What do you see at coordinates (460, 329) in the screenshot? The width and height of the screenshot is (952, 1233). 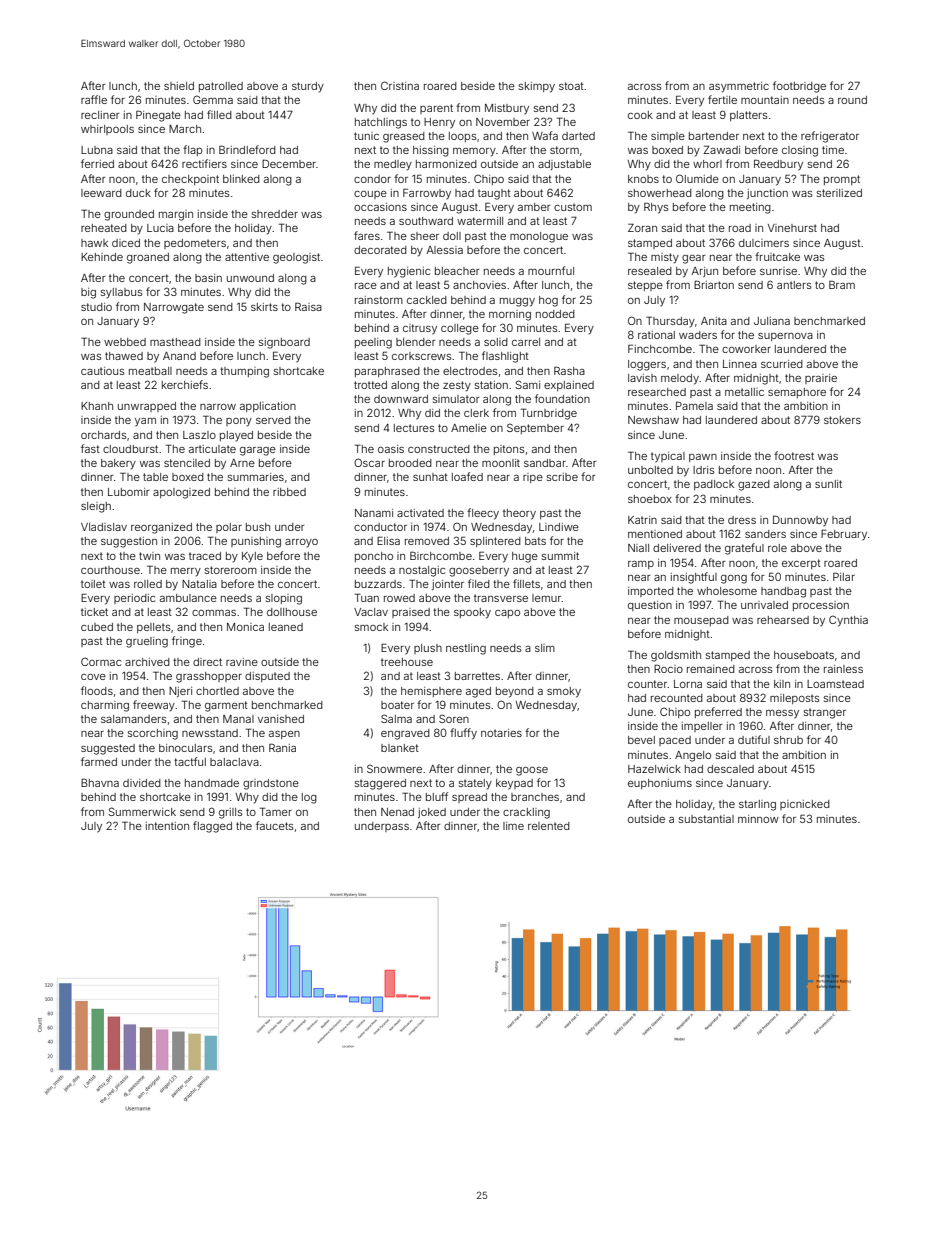 I see `college` at bounding box center [460, 329].
